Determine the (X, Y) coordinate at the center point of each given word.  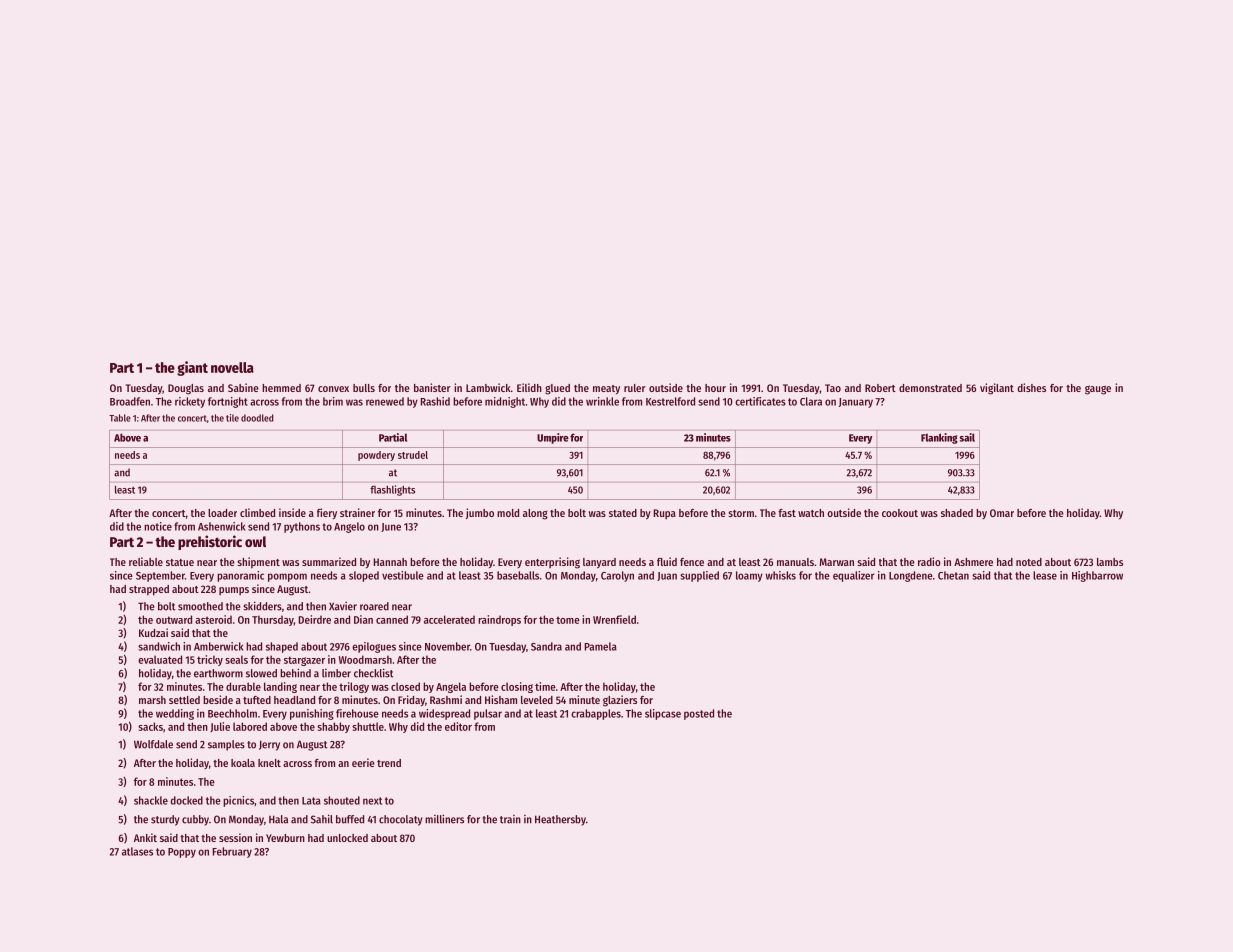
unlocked (347, 838)
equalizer (854, 576)
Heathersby (560, 820)
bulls (364, 388)
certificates (760, 401)
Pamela (600, 646)
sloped (364, 576)
